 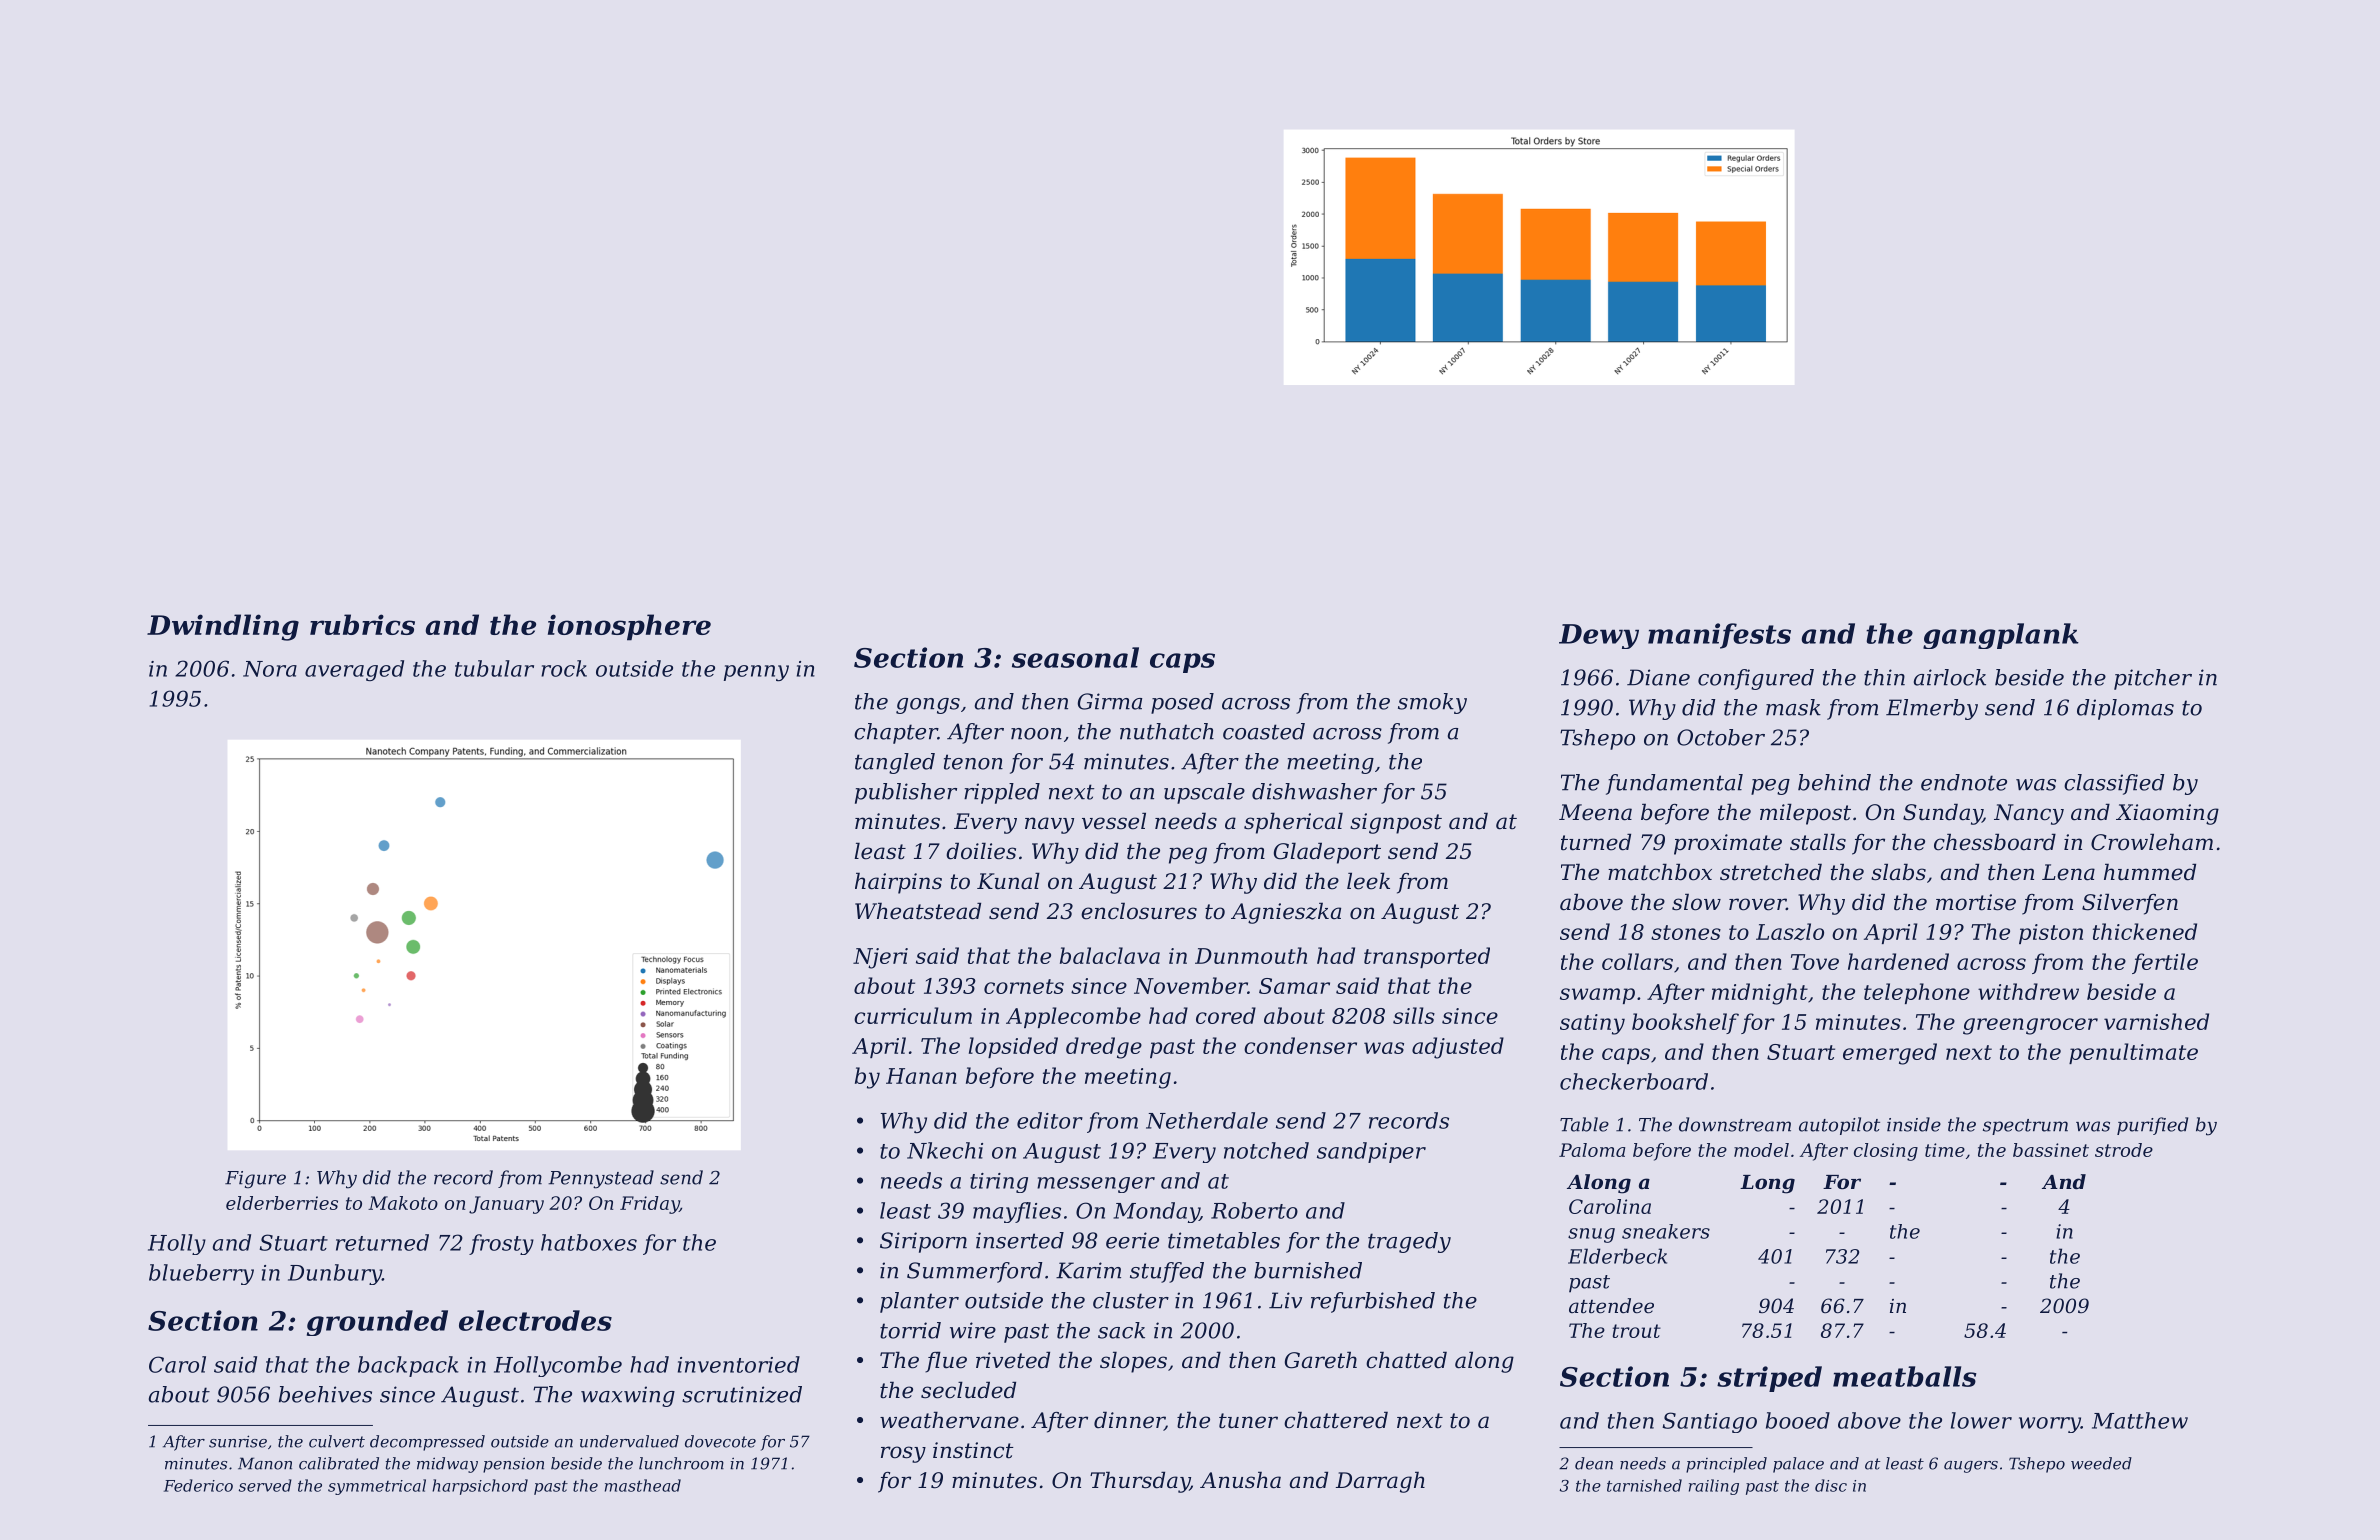 I want to click on leek, so click(x=1368, y=881).
